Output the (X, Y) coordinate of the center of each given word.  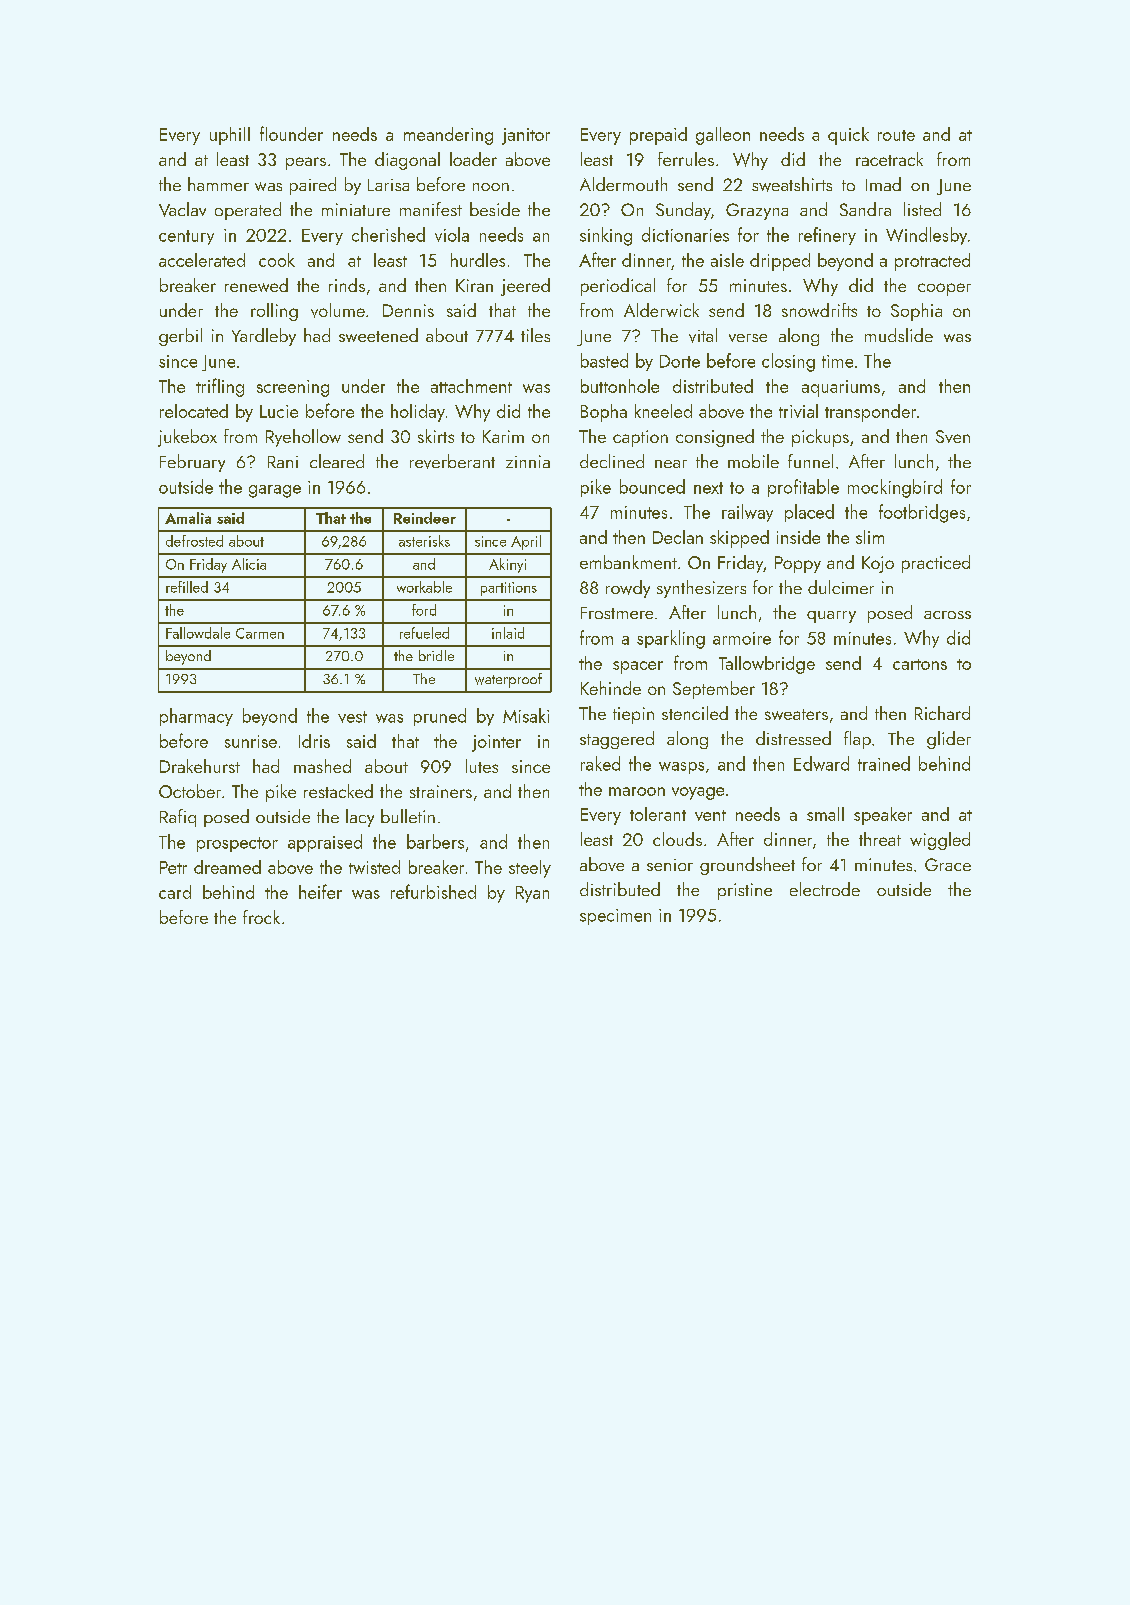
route (896, 135)
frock (261, 917)
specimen (615, 917)
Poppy (798, 564)
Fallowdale (198, 633)
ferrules (686, 159)
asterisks (424, 541)
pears (306, 163)
